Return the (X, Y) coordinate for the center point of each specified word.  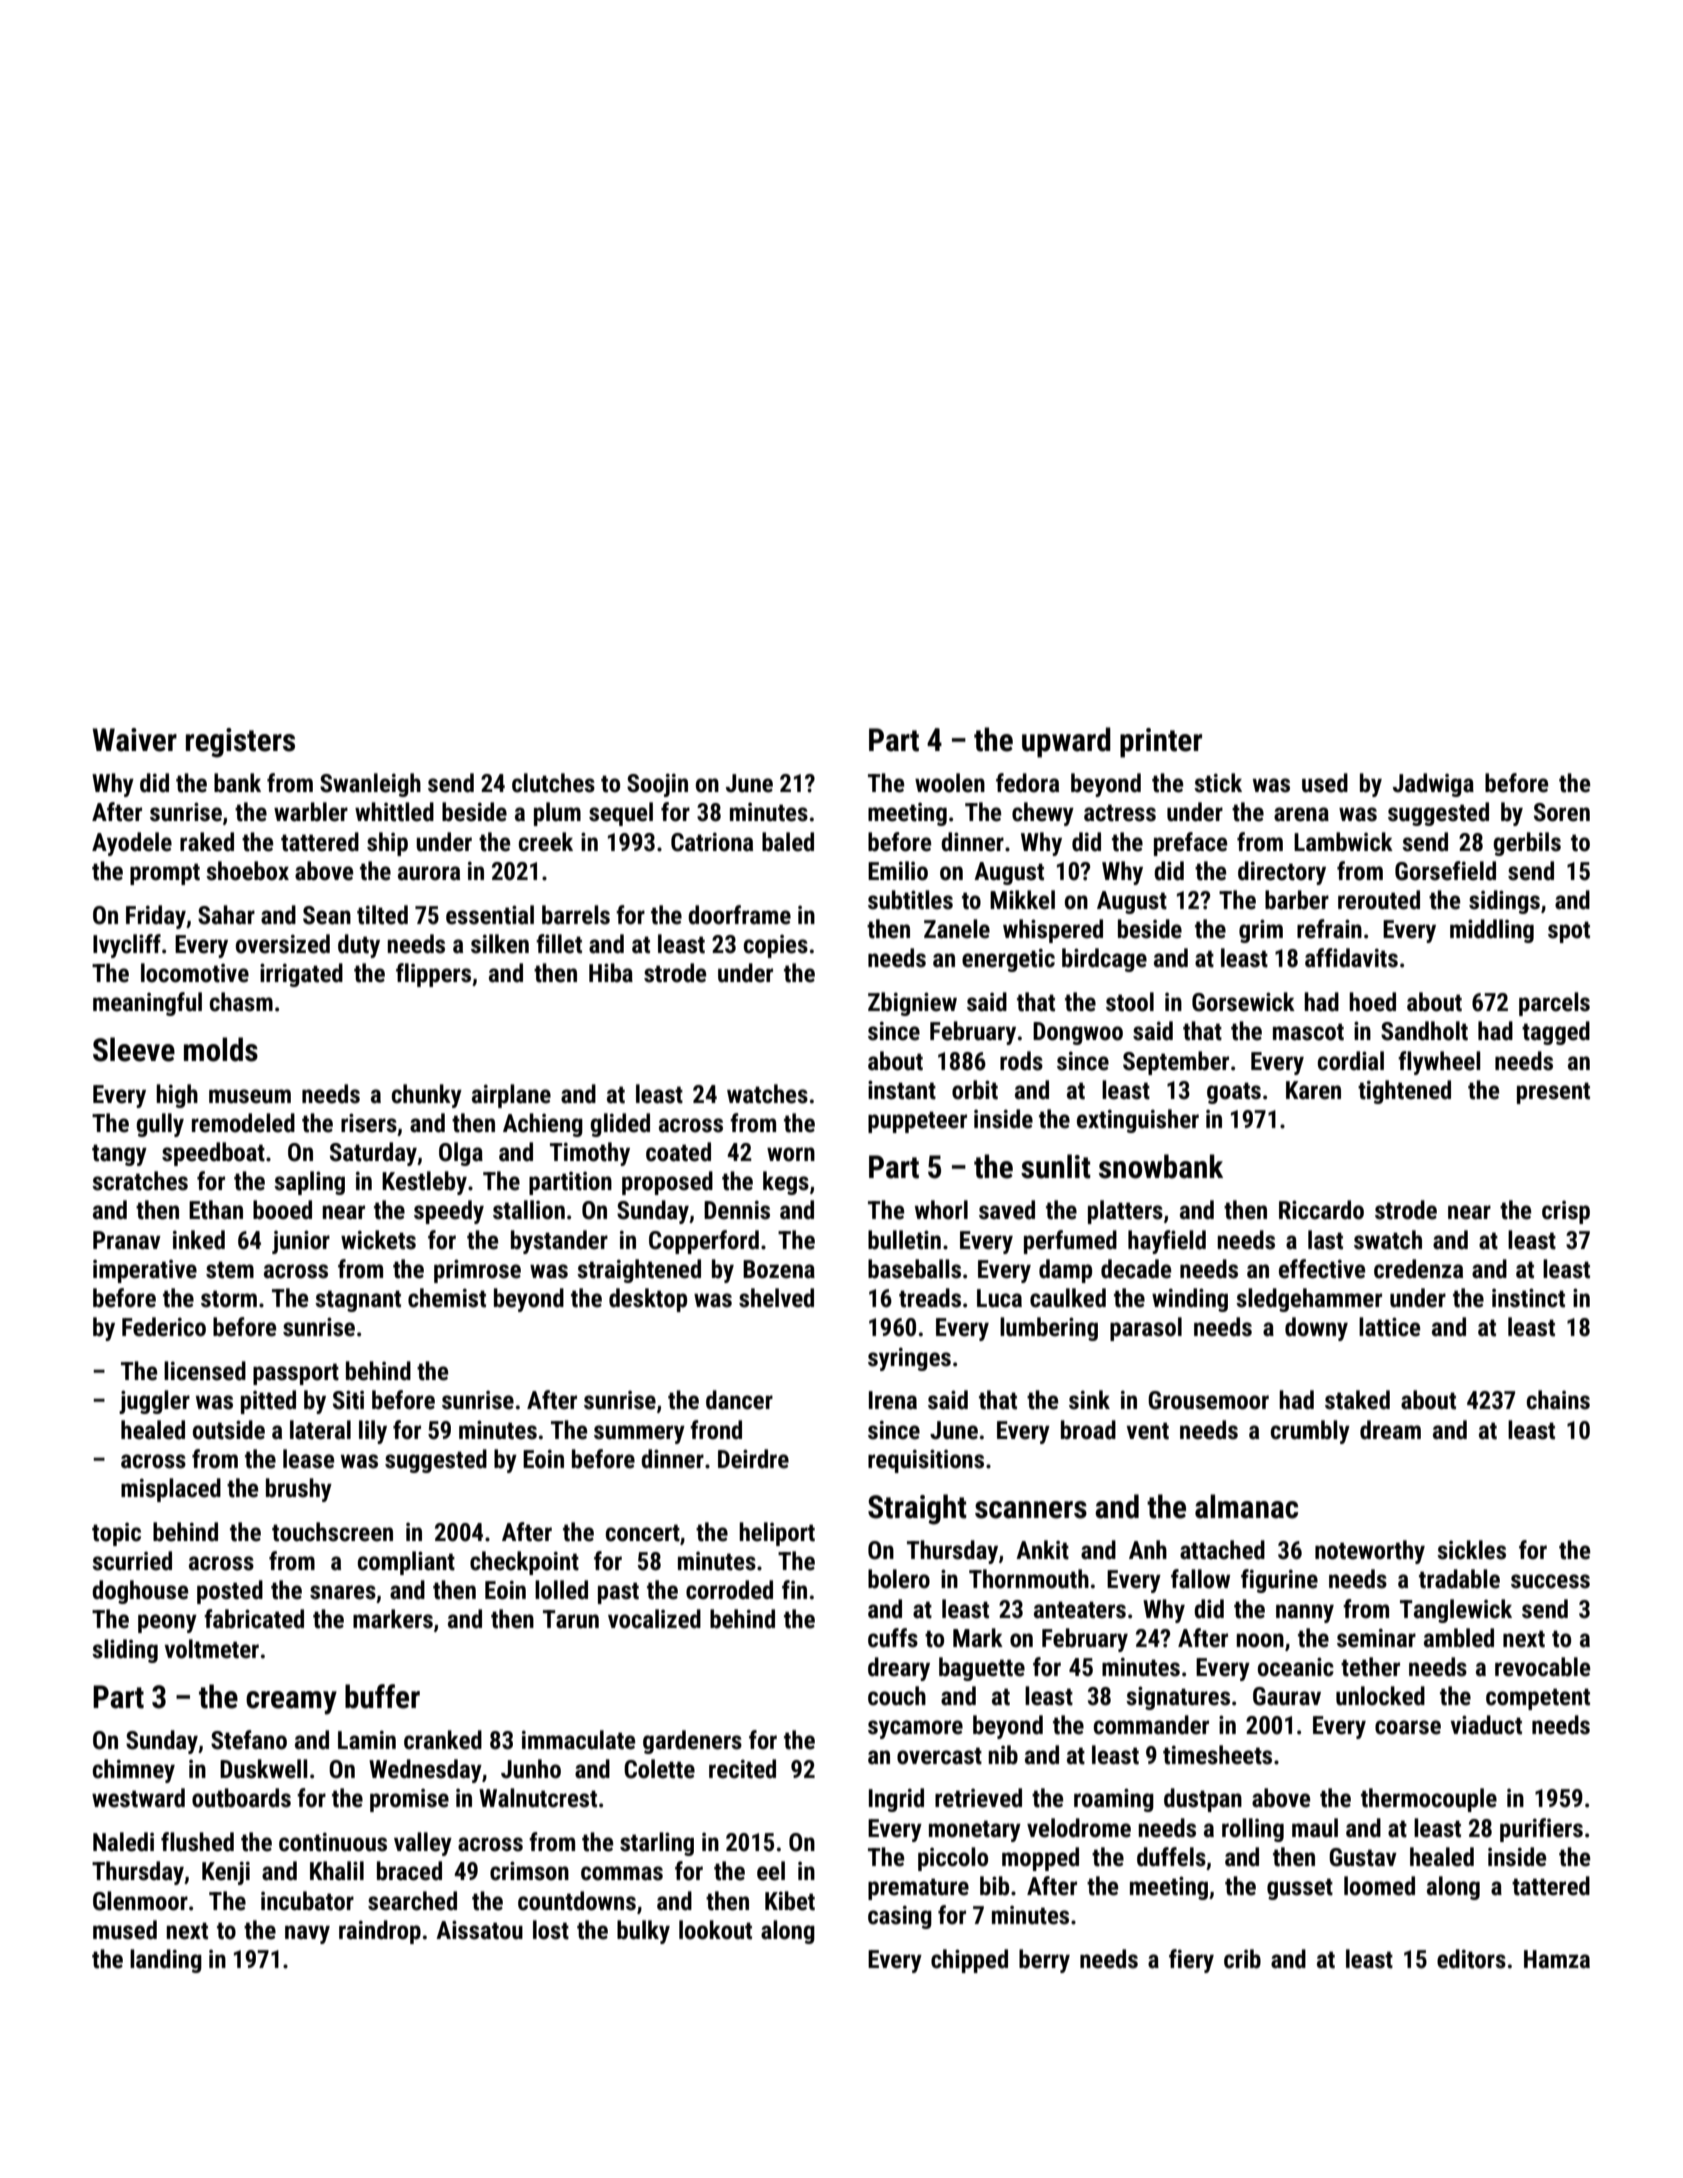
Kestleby (424, 1183)
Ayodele (132, 844)
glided (620, 1125)
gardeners (692, 1742)
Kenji (226, 1873)
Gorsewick (1243, 1002)
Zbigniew (912, 1004)
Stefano (249, 1740)
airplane (511, 1096)
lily (373, 1432)
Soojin (657, 785)
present (1553, 1093)
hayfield (1167, 1242)
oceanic (1296, 1667)
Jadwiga (1433, 785)
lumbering (1049, 1329)
